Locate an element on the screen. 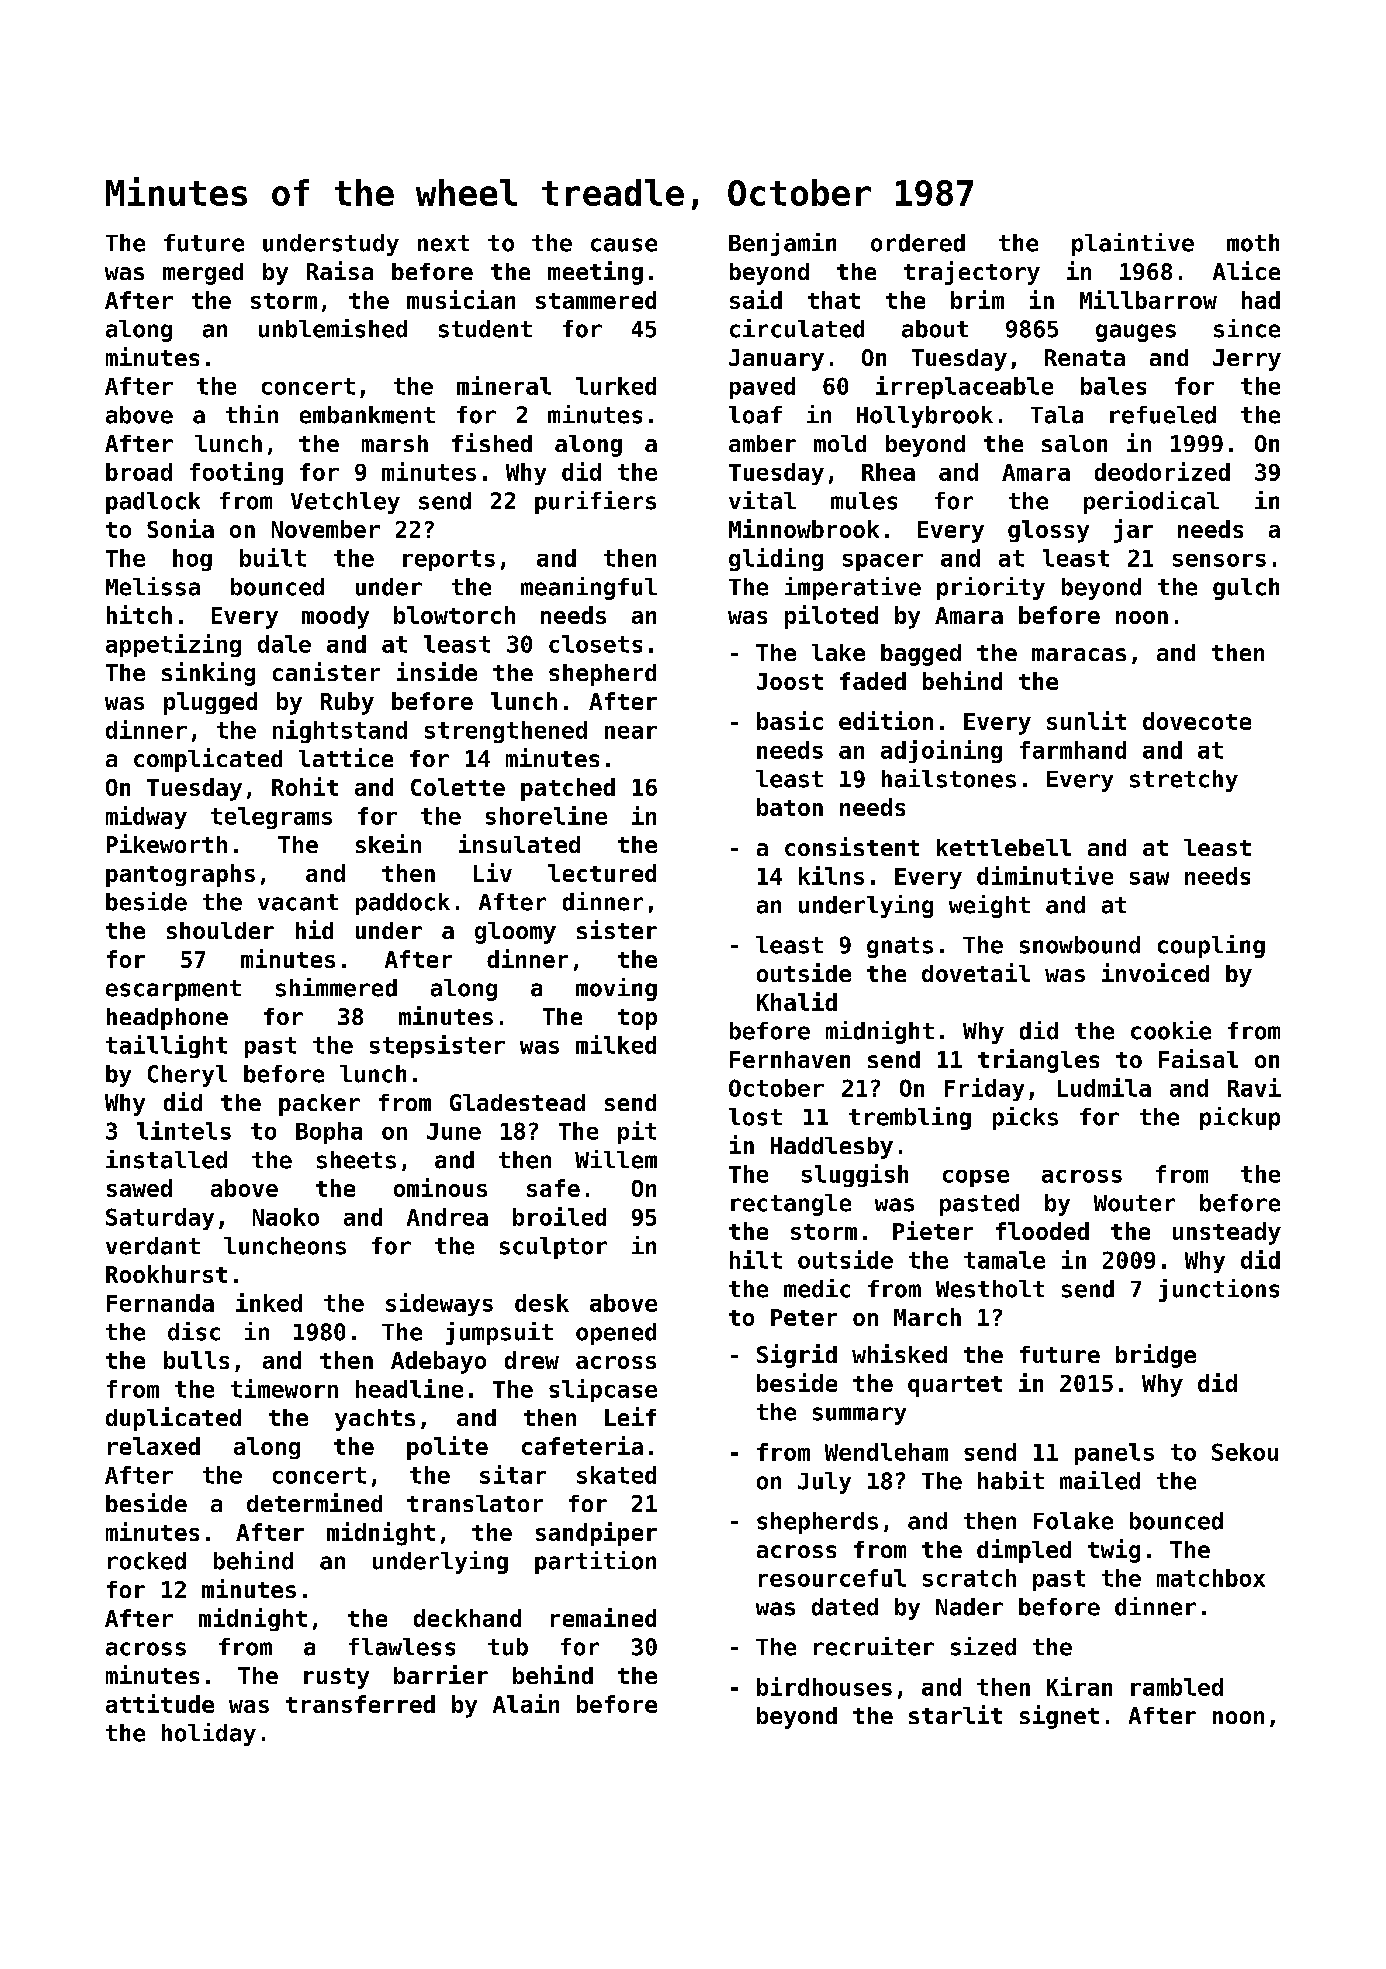  signet is located at coordinates (1059, 1717).
